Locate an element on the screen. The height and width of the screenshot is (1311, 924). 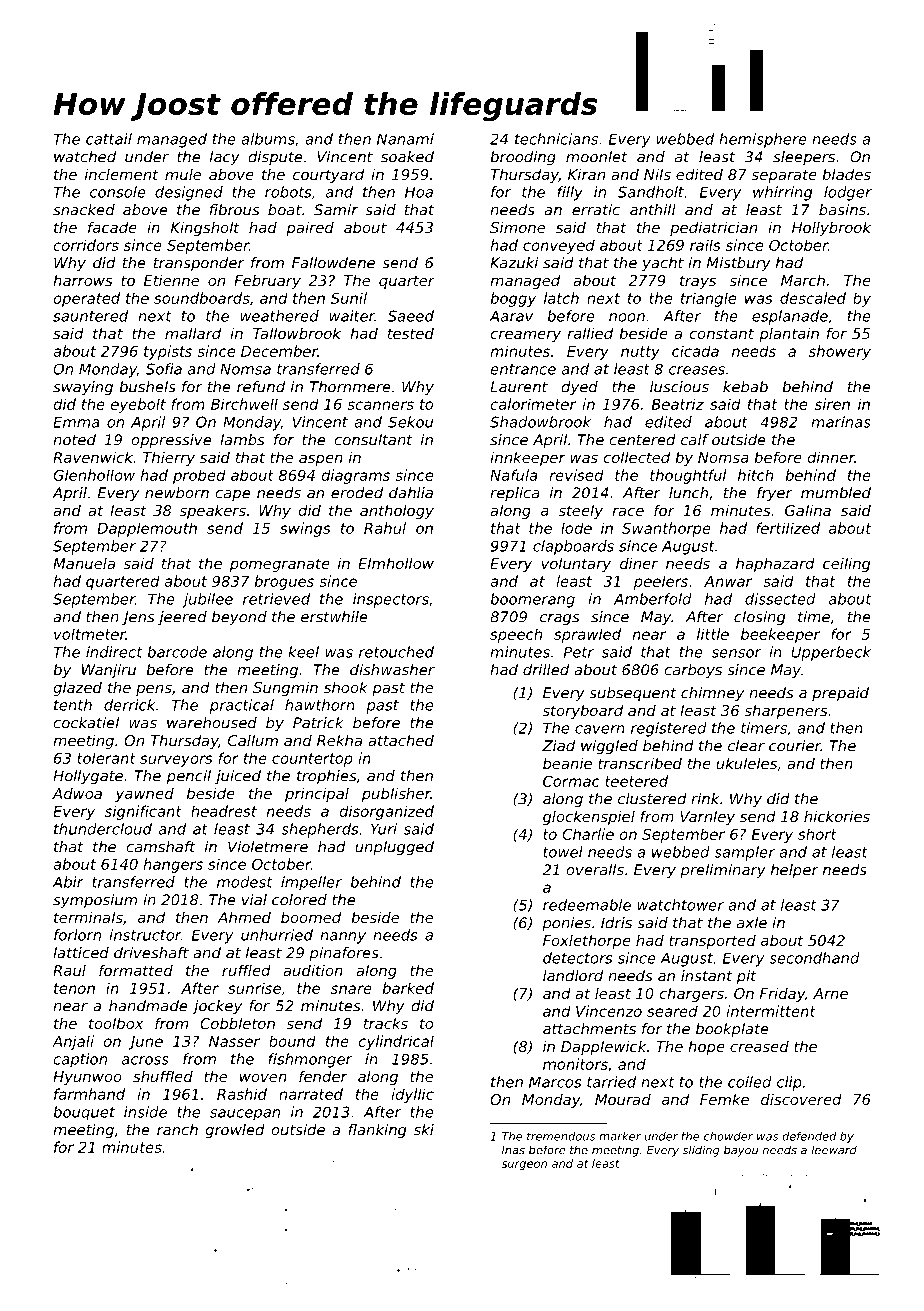
plantain is located at coordinates (789, 334).
